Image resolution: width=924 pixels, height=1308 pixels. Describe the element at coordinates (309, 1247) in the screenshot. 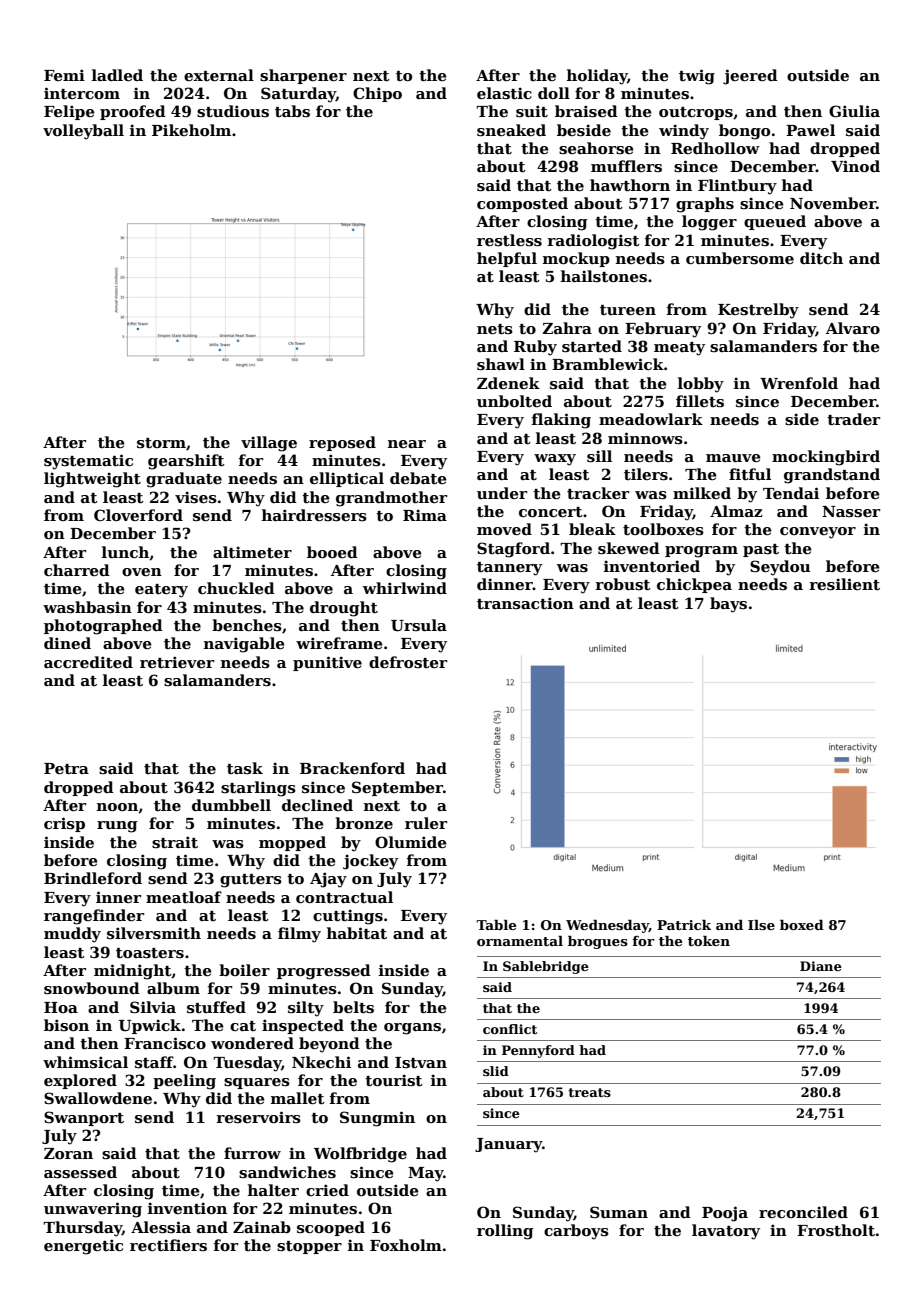

I see `stopper` at that location.
